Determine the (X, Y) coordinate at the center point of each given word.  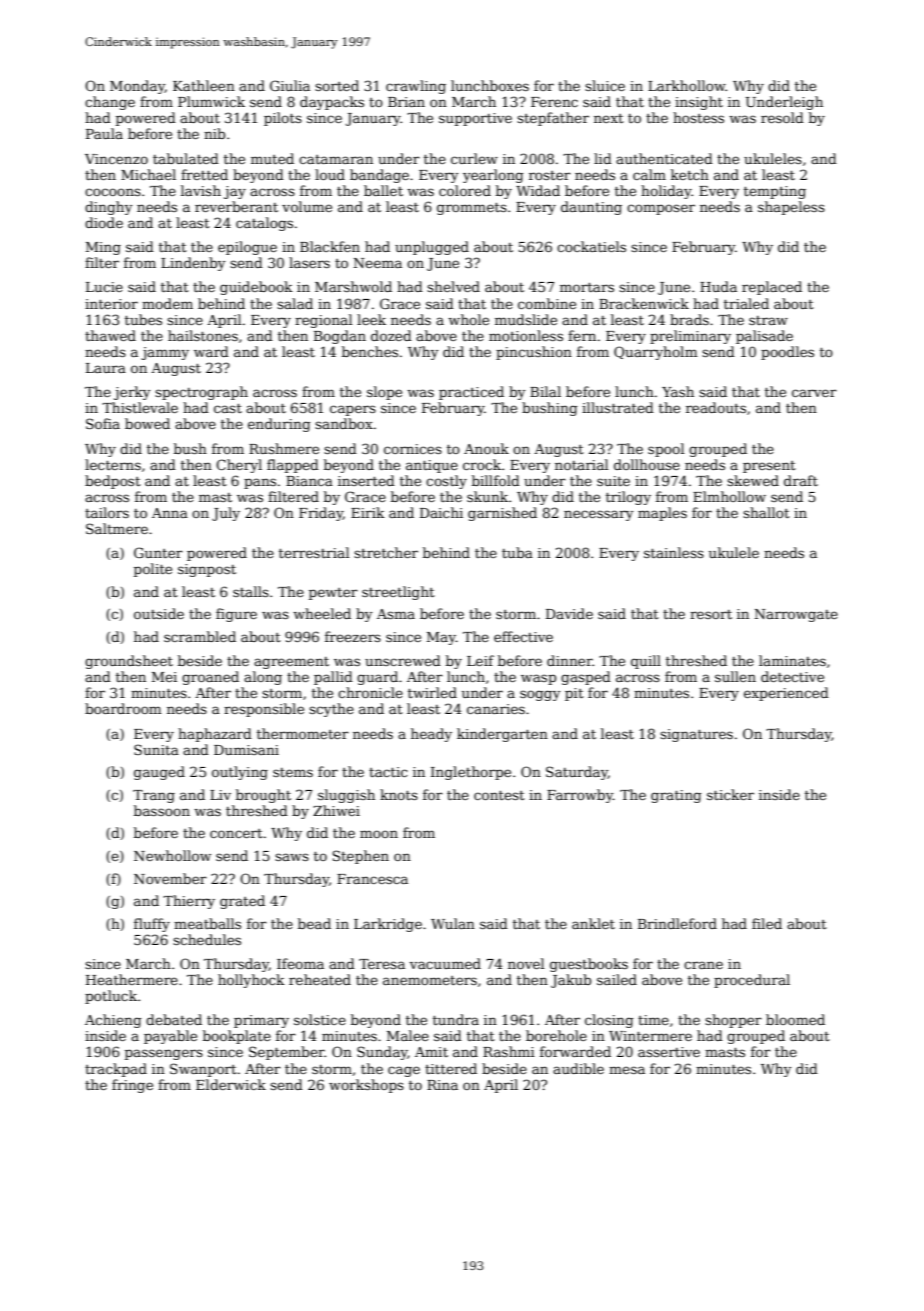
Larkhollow (687, 85)
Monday (137, 87)
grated (242, 902)
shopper (733, 1021)
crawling (416, 87)
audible (578, 1068)
